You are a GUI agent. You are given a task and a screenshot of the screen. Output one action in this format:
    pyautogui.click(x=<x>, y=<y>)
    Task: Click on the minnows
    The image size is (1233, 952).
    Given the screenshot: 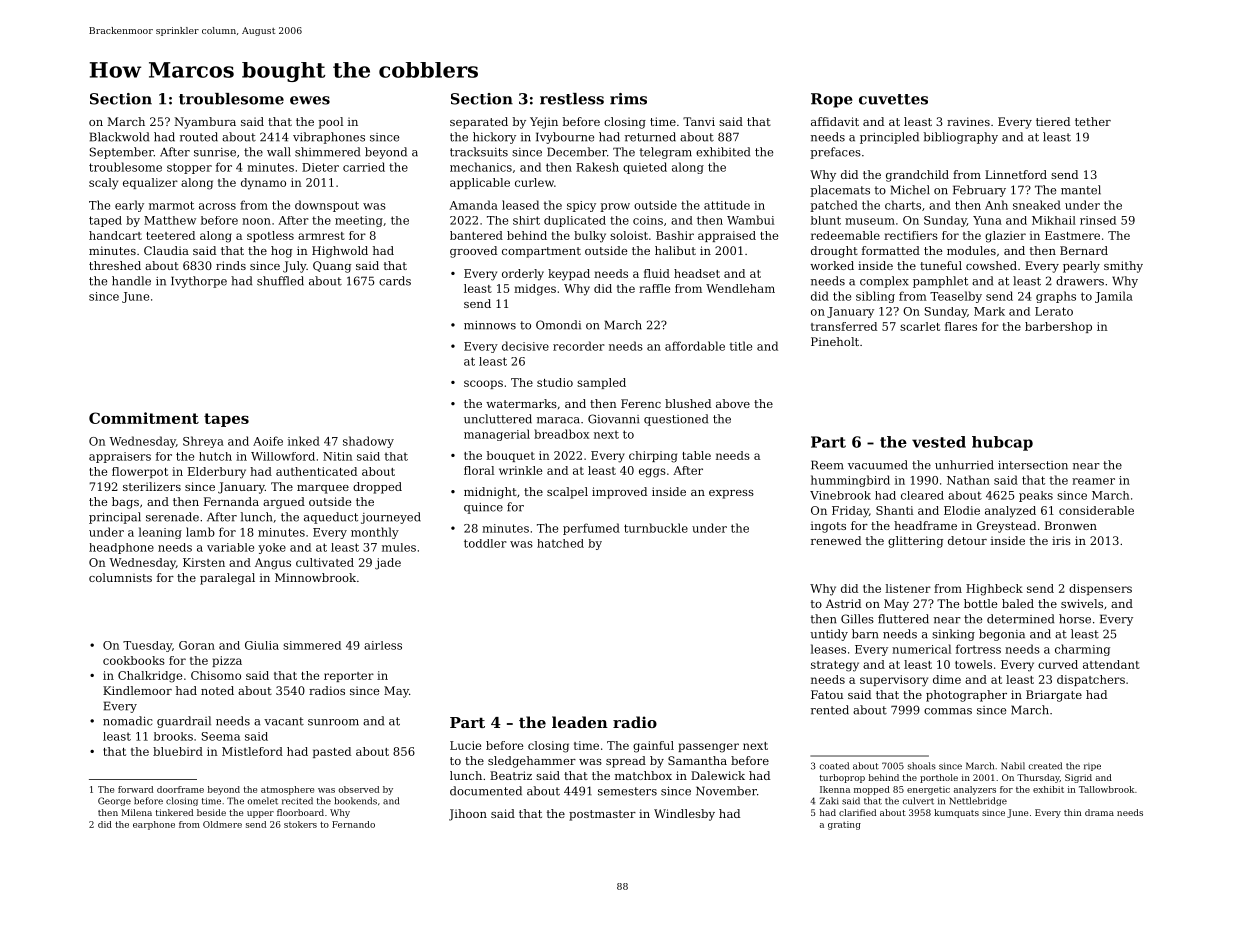 What is the action you would take?
    pyautogui.click(x=490, y=325)
